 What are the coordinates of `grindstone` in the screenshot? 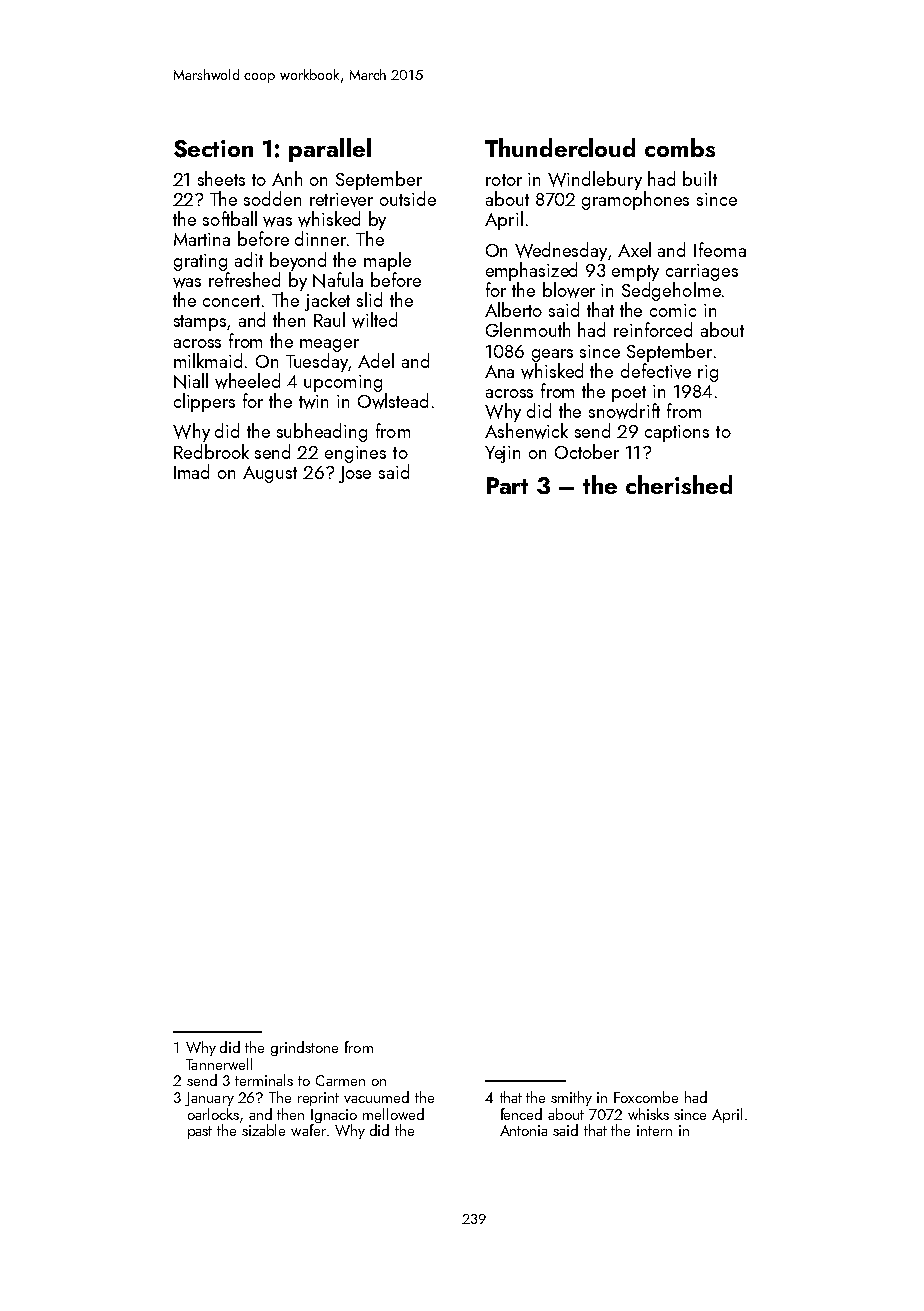 It's located at (304, 1048).
